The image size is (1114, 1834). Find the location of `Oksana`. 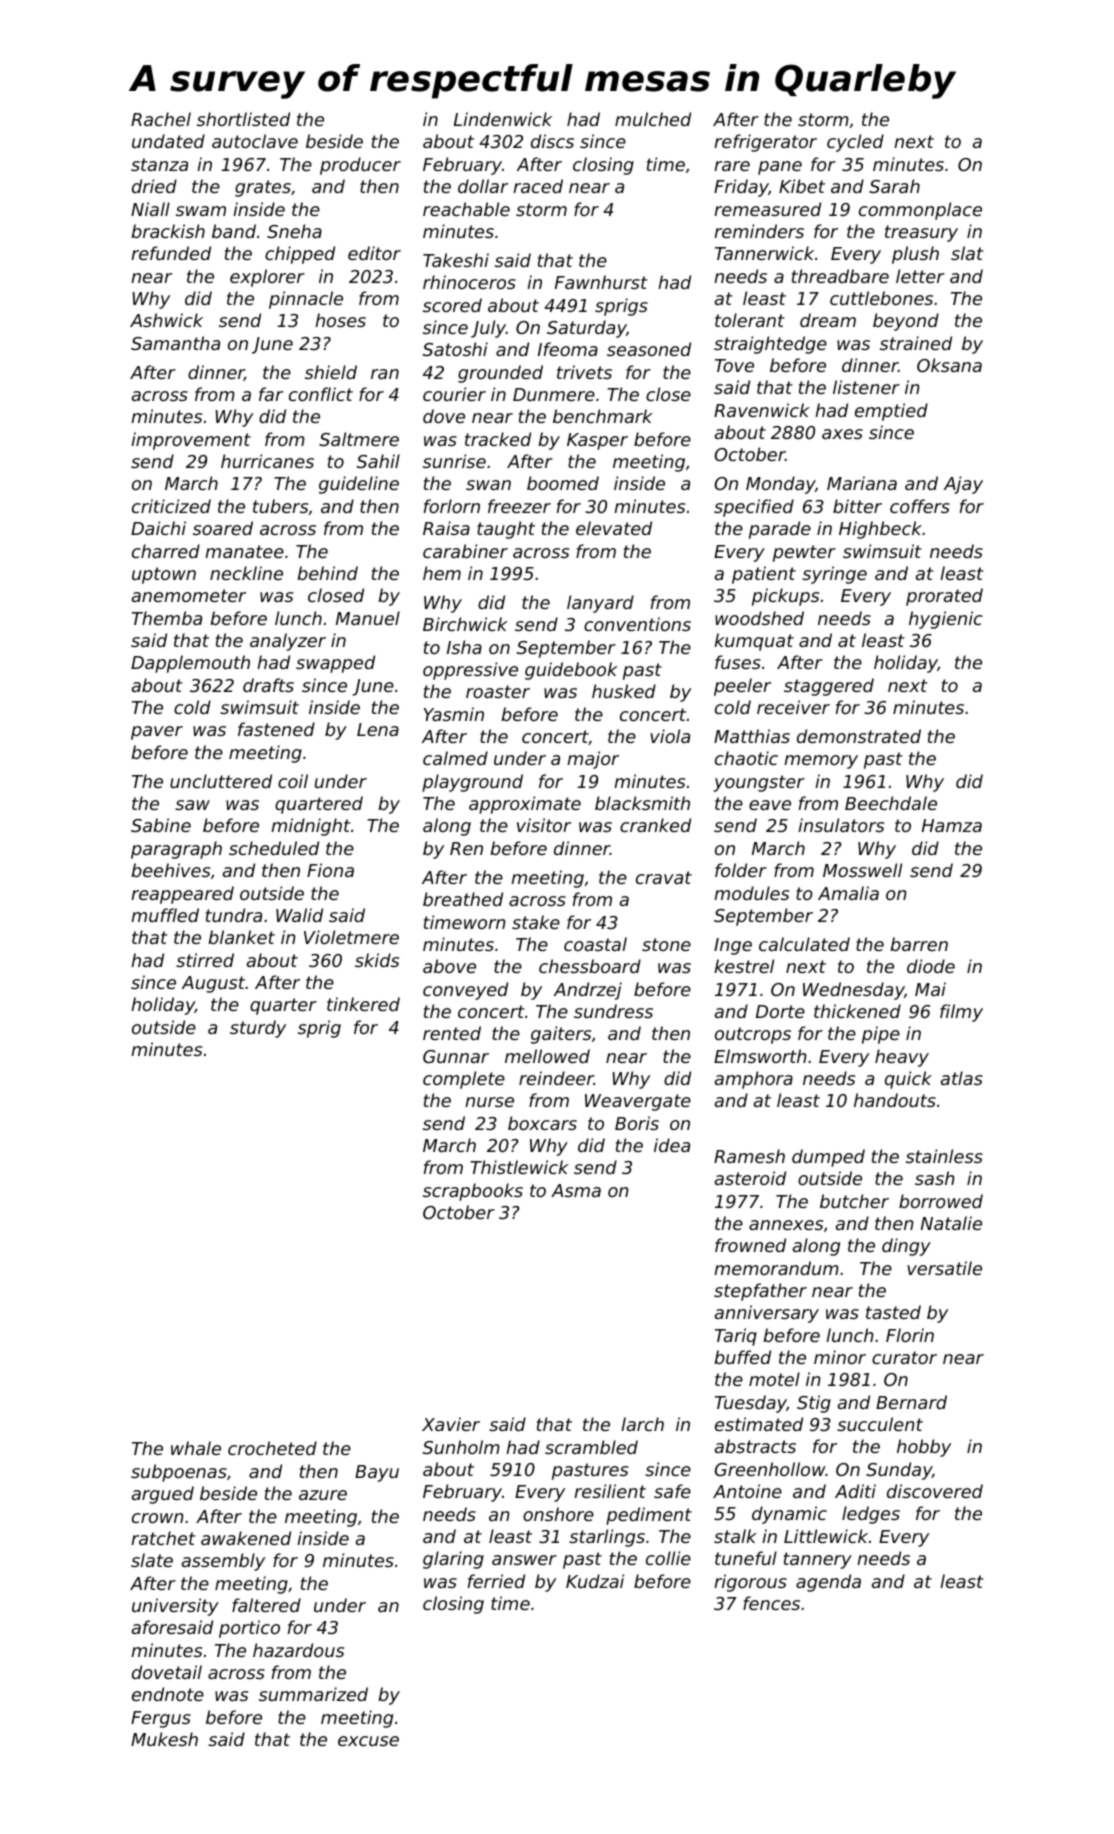

Oksana is located at coordinates (949, 365).
